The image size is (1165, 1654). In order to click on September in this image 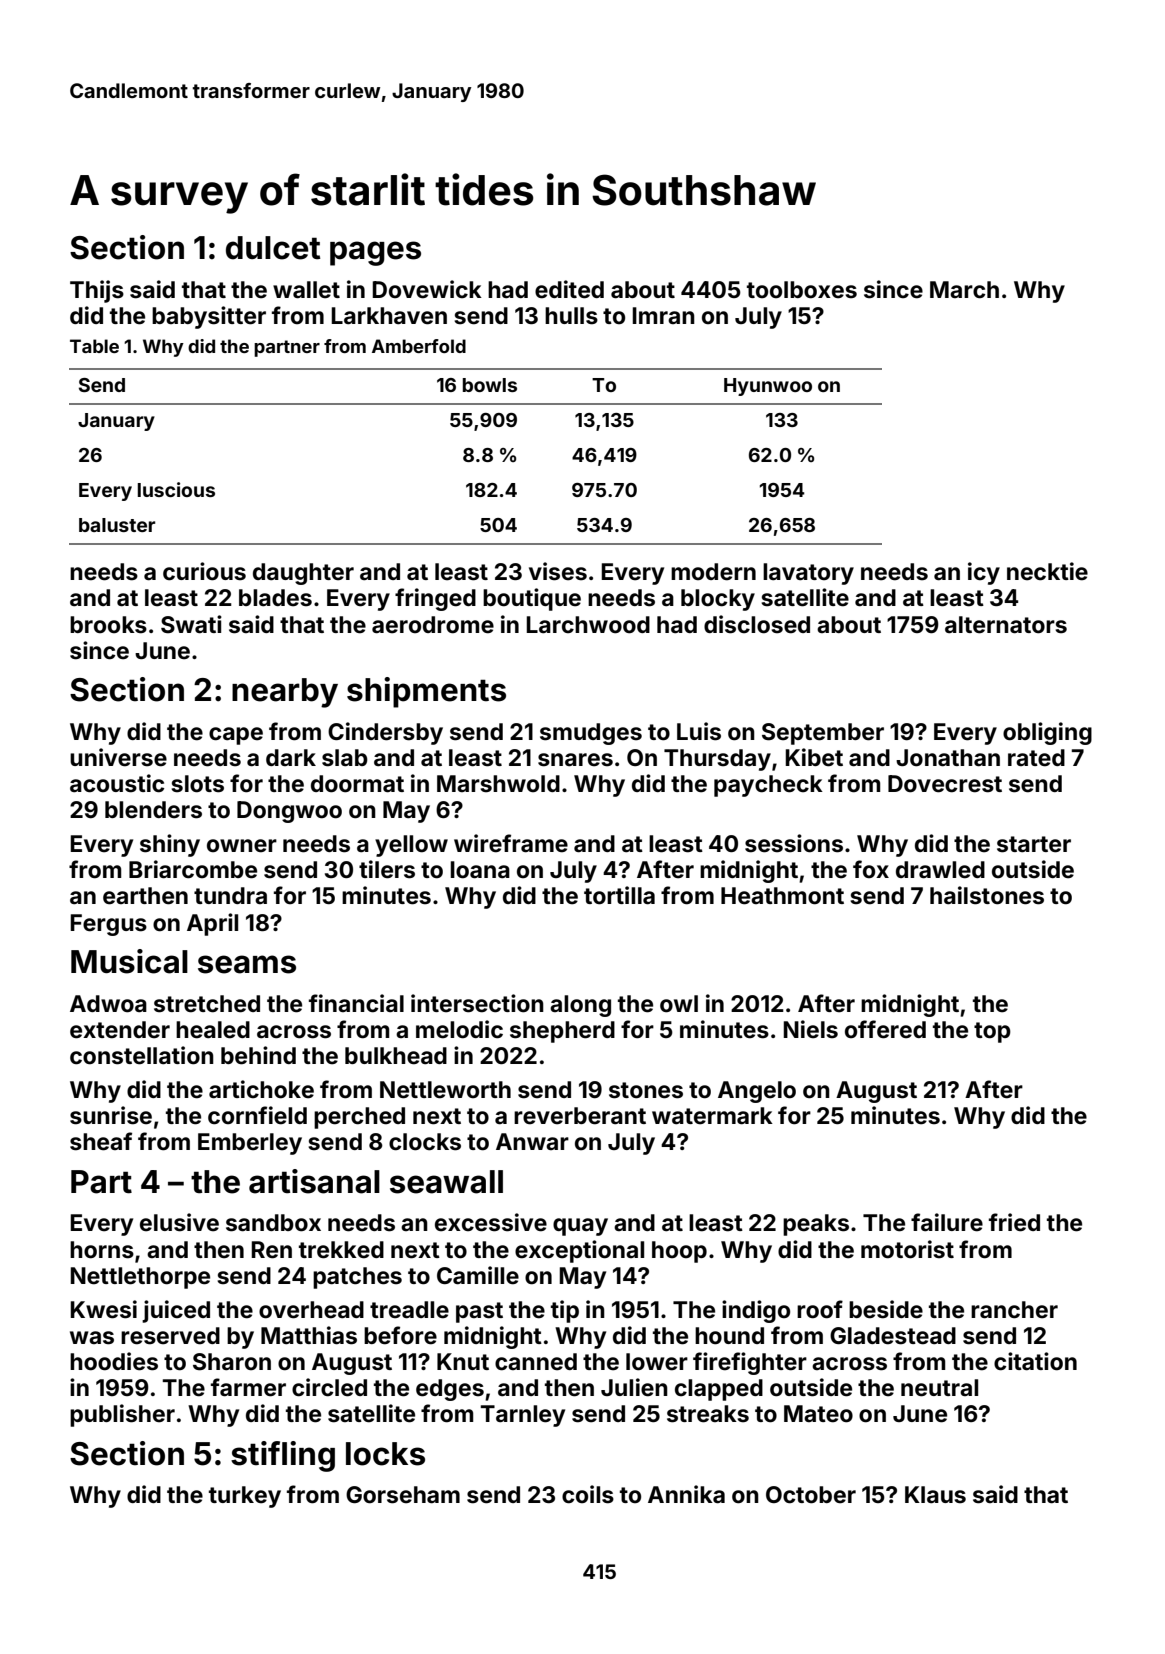, I will do `click(823, 734)`.
